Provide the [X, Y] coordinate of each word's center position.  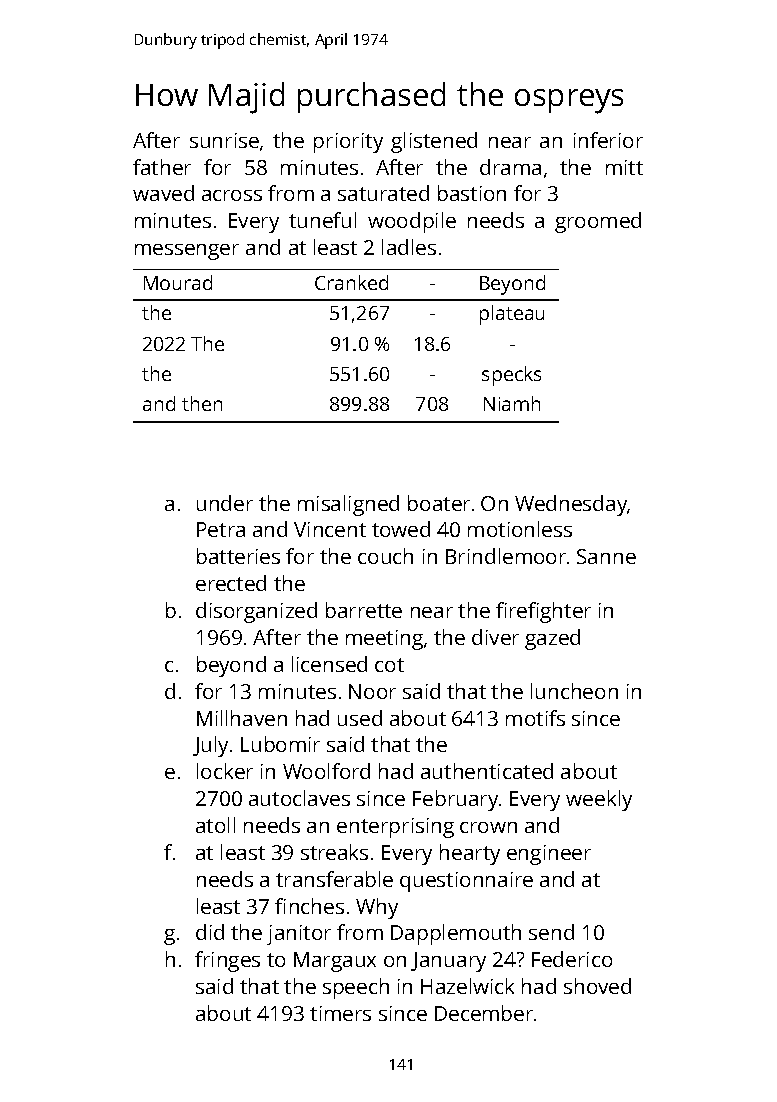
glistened [434, 142]
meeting [384, 640]
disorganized [256, 612]
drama [510, 167]
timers [340, 1013]
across [232, 195]
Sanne [606, 556]
